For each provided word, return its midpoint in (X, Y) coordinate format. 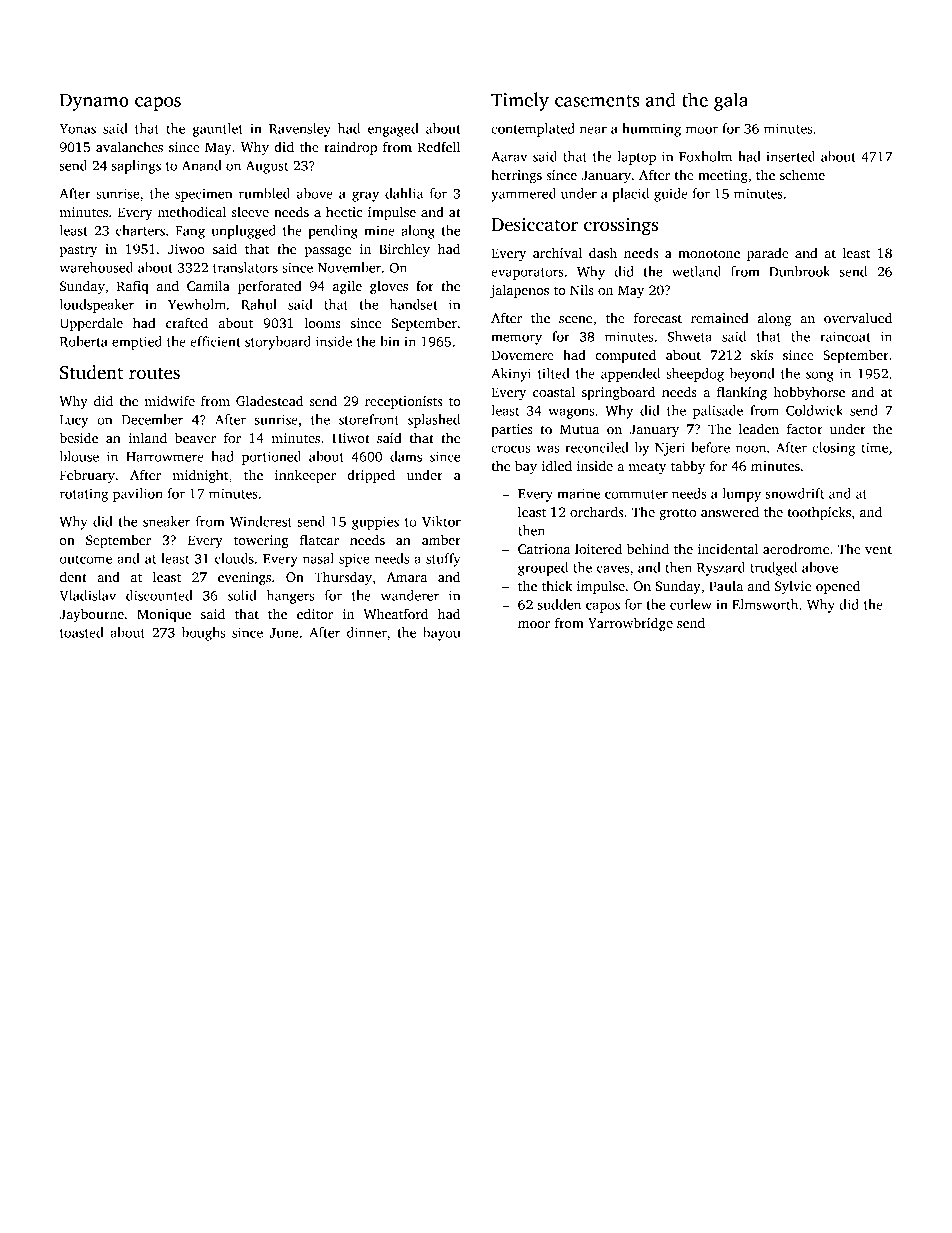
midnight (200, 476)
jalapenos (519, 291)
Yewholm (197, 304)
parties (512, 430)
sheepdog (695, 375)
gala (731, 101)
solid (242, 595)
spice (354, 560)
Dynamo (94, 102)
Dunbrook (799, 271)
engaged (393, 130)
